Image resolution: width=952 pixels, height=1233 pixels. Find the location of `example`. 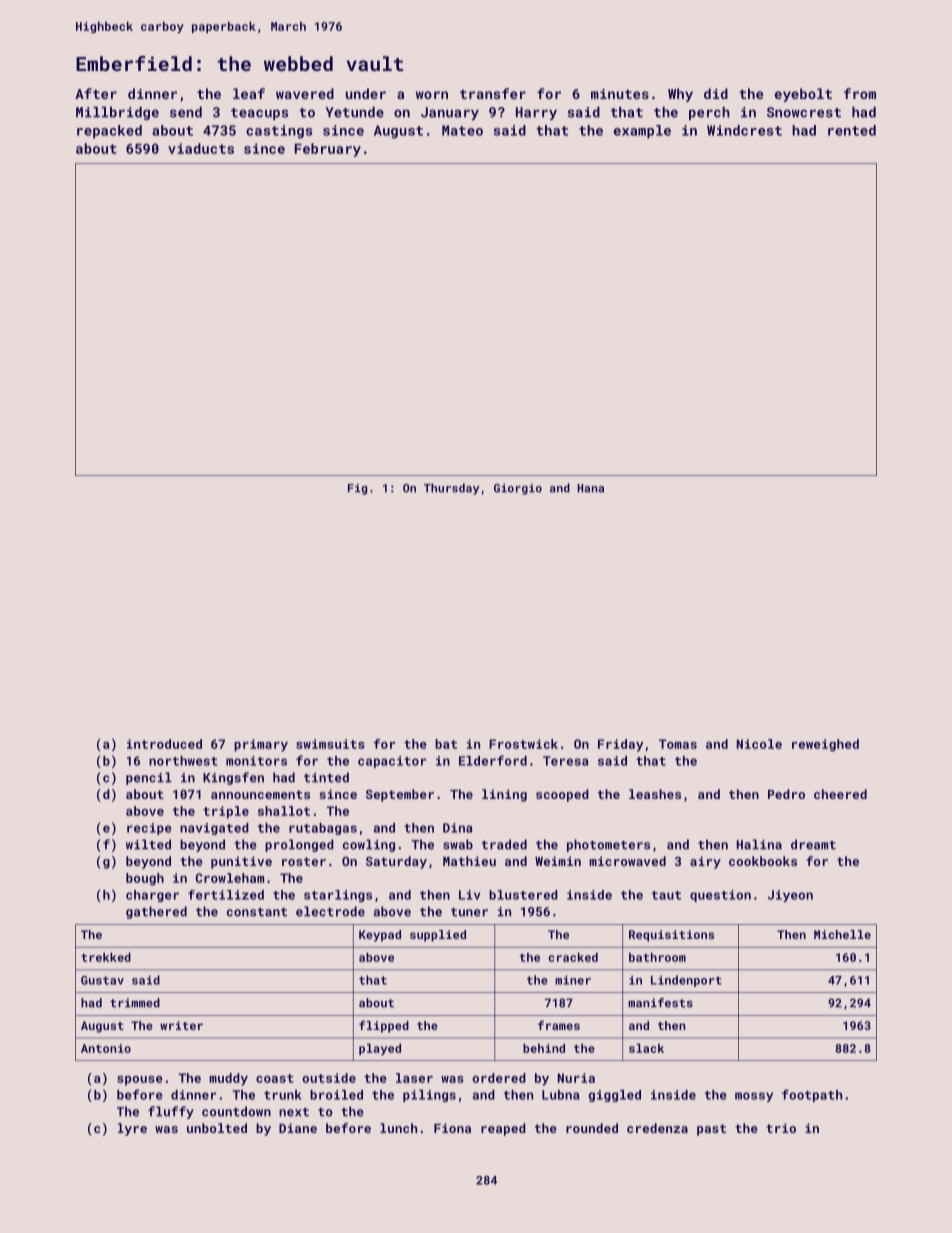

example is located at coordinates (642, 132).
